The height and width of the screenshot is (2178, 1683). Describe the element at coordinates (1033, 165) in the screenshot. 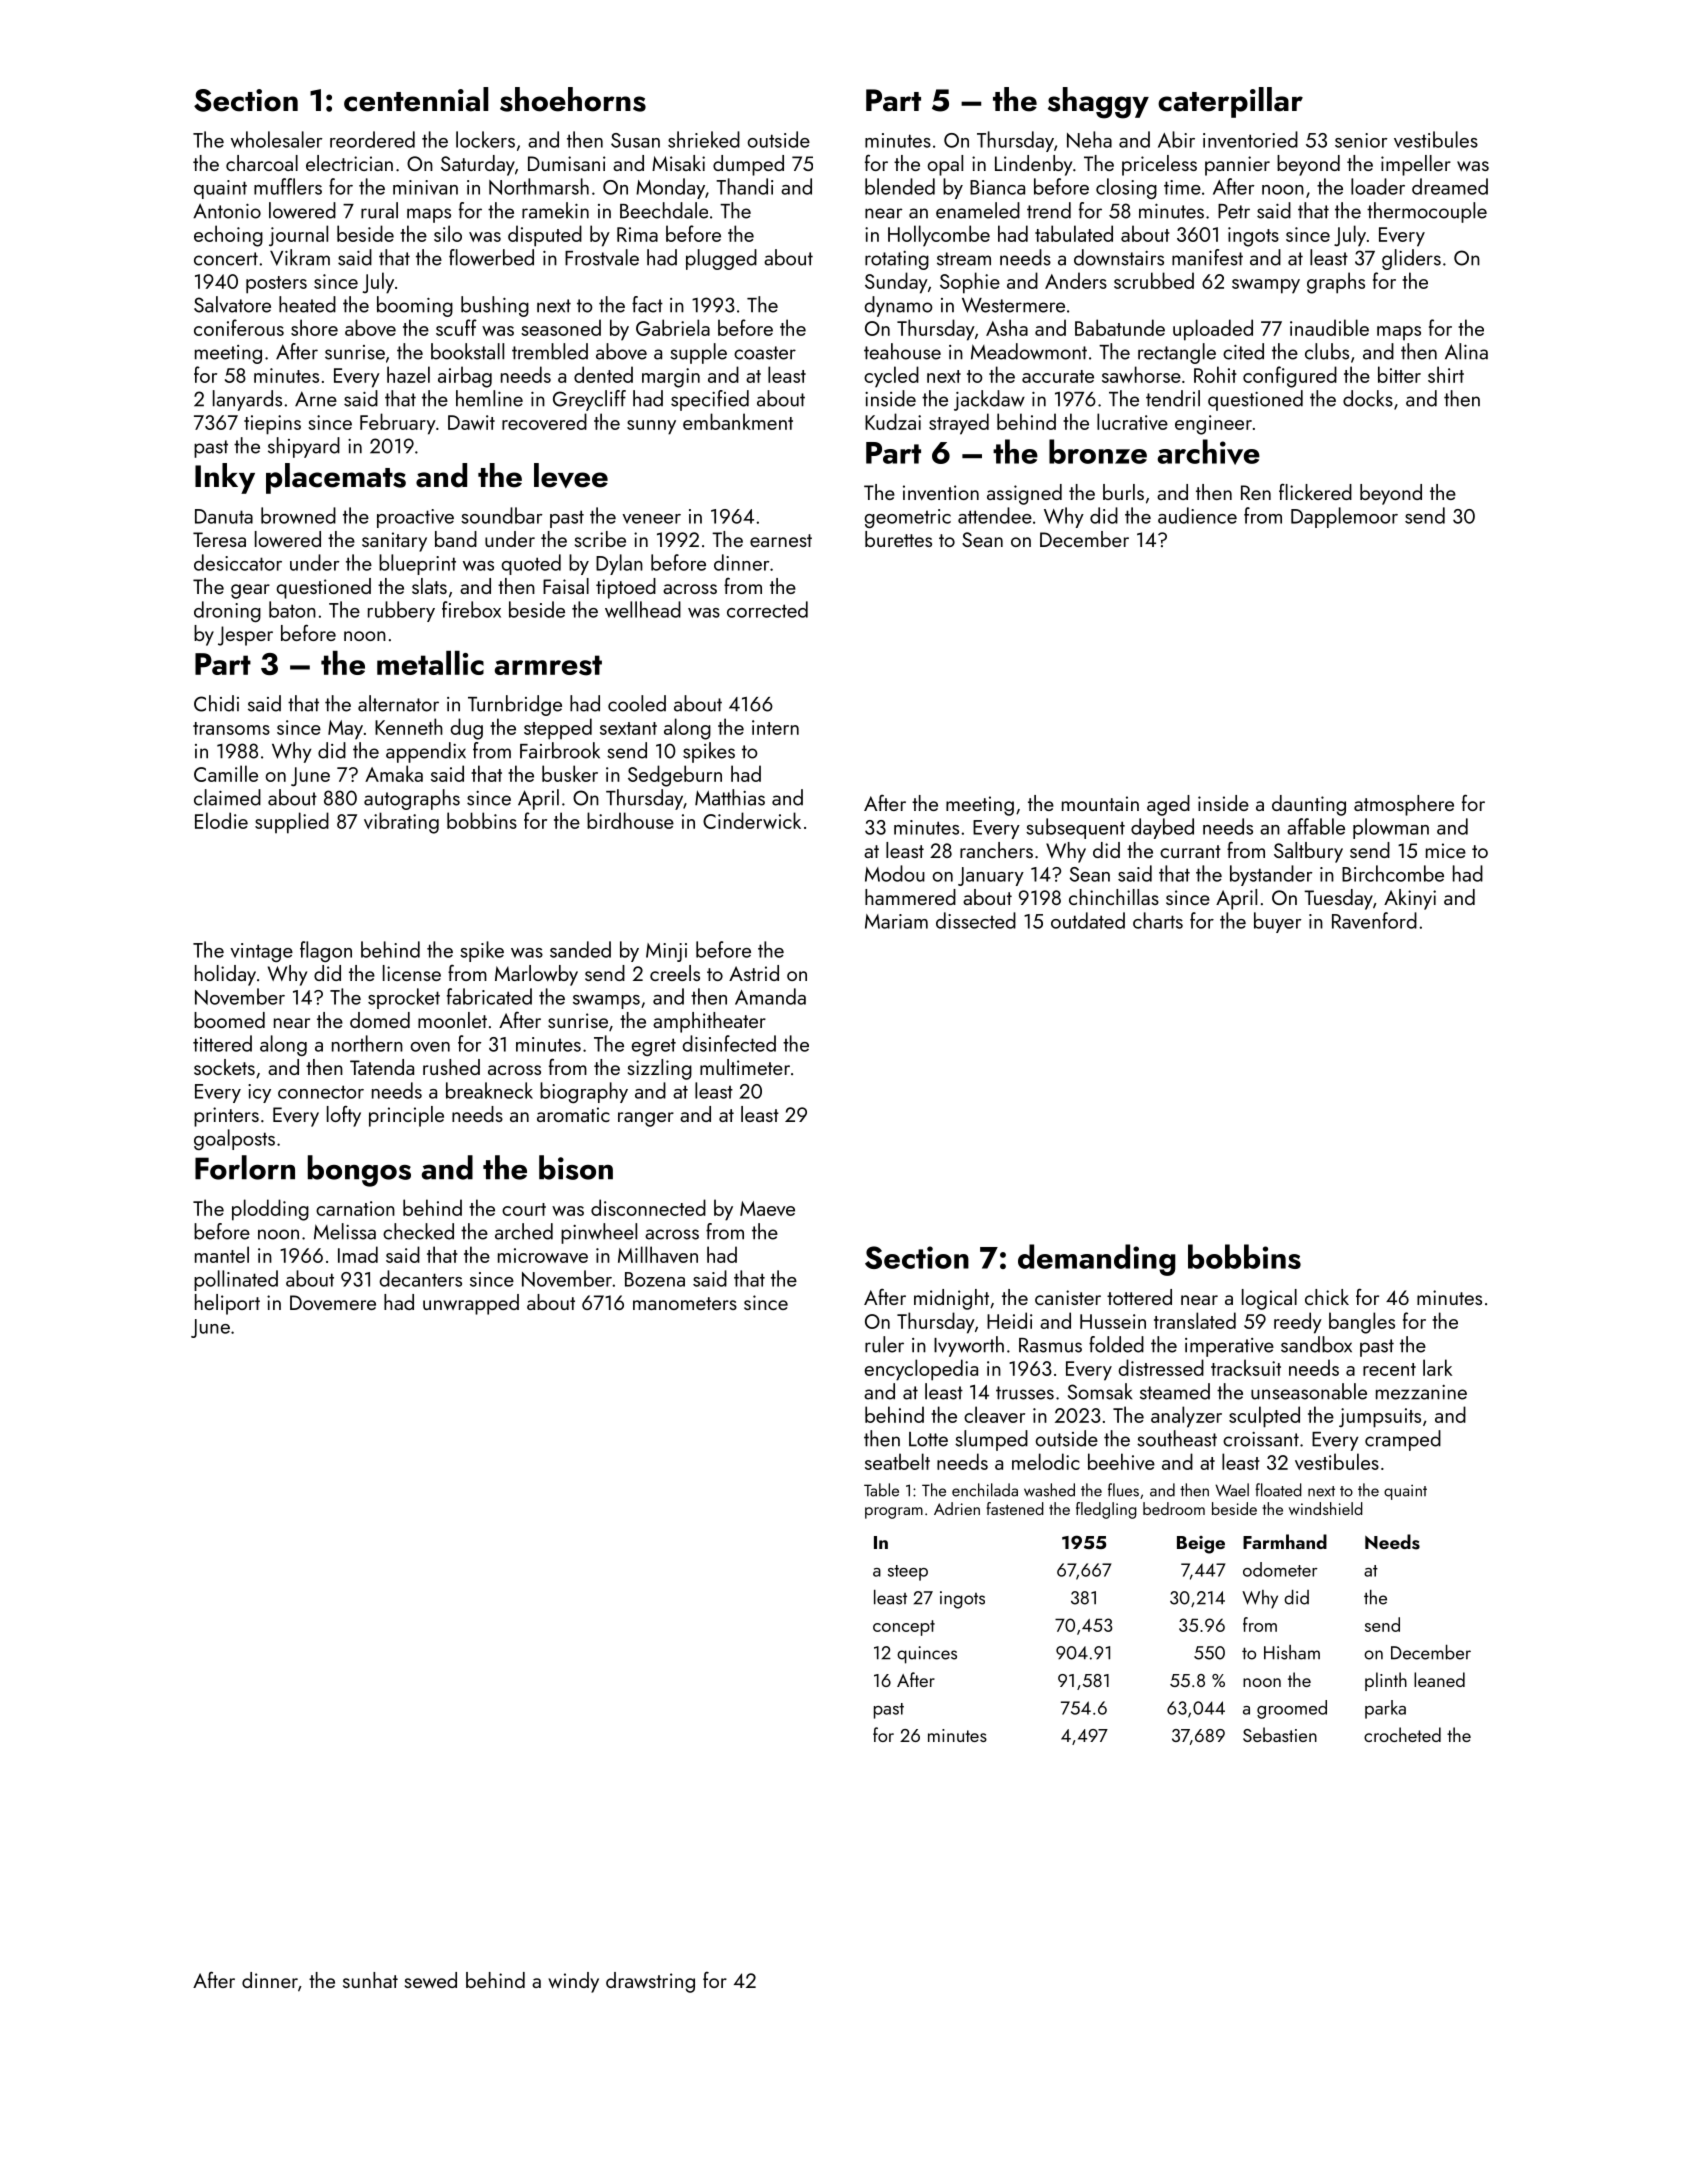

I see `Lindenby` at that location.
